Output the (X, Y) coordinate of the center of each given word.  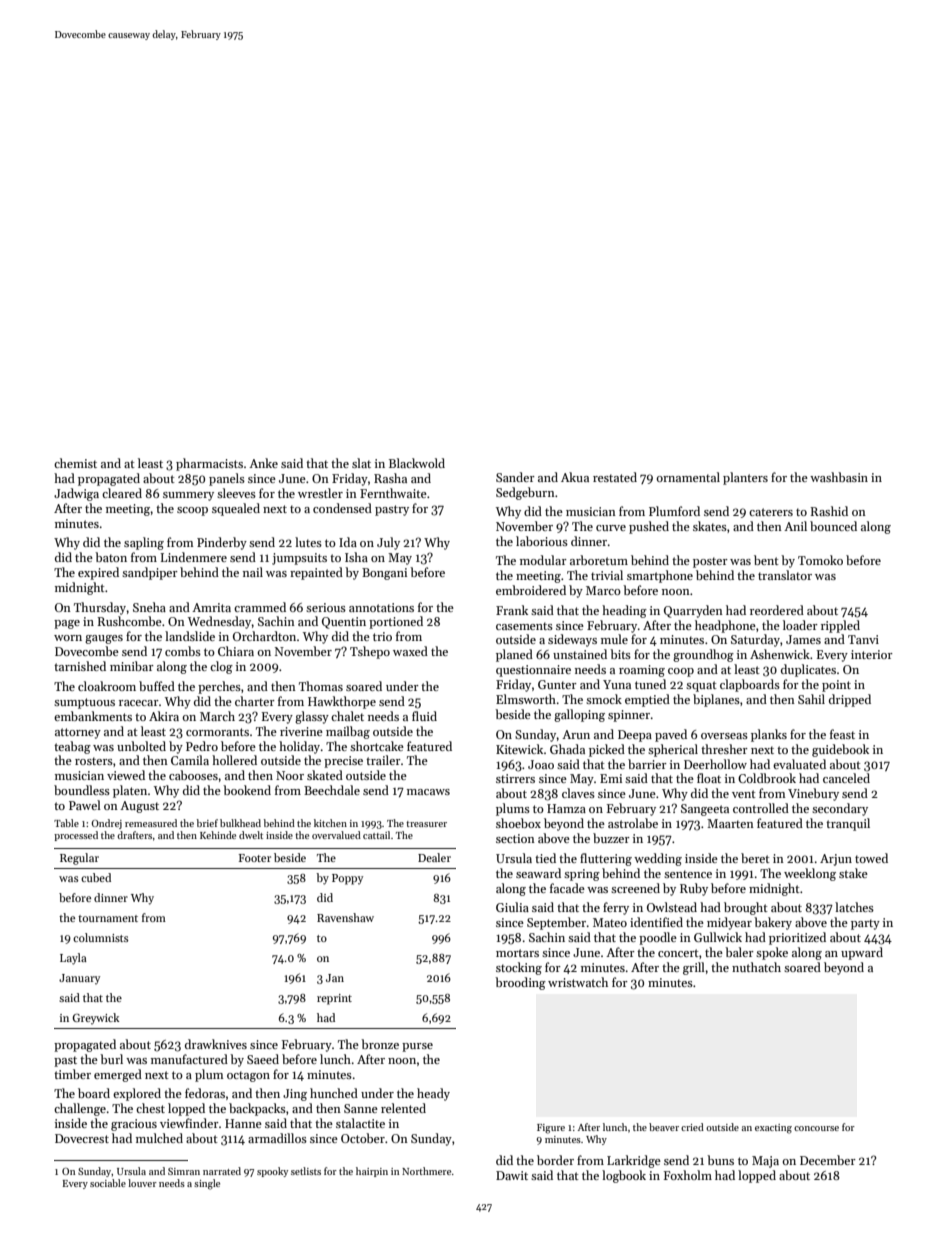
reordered (777, 610)
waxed (410, 651)
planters (745, 478)
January (79, 979)
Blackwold (417, 463)
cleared (122, 493)
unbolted (141, 746)
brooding (520, 983)
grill (694, 968)
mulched (159, 1138)
